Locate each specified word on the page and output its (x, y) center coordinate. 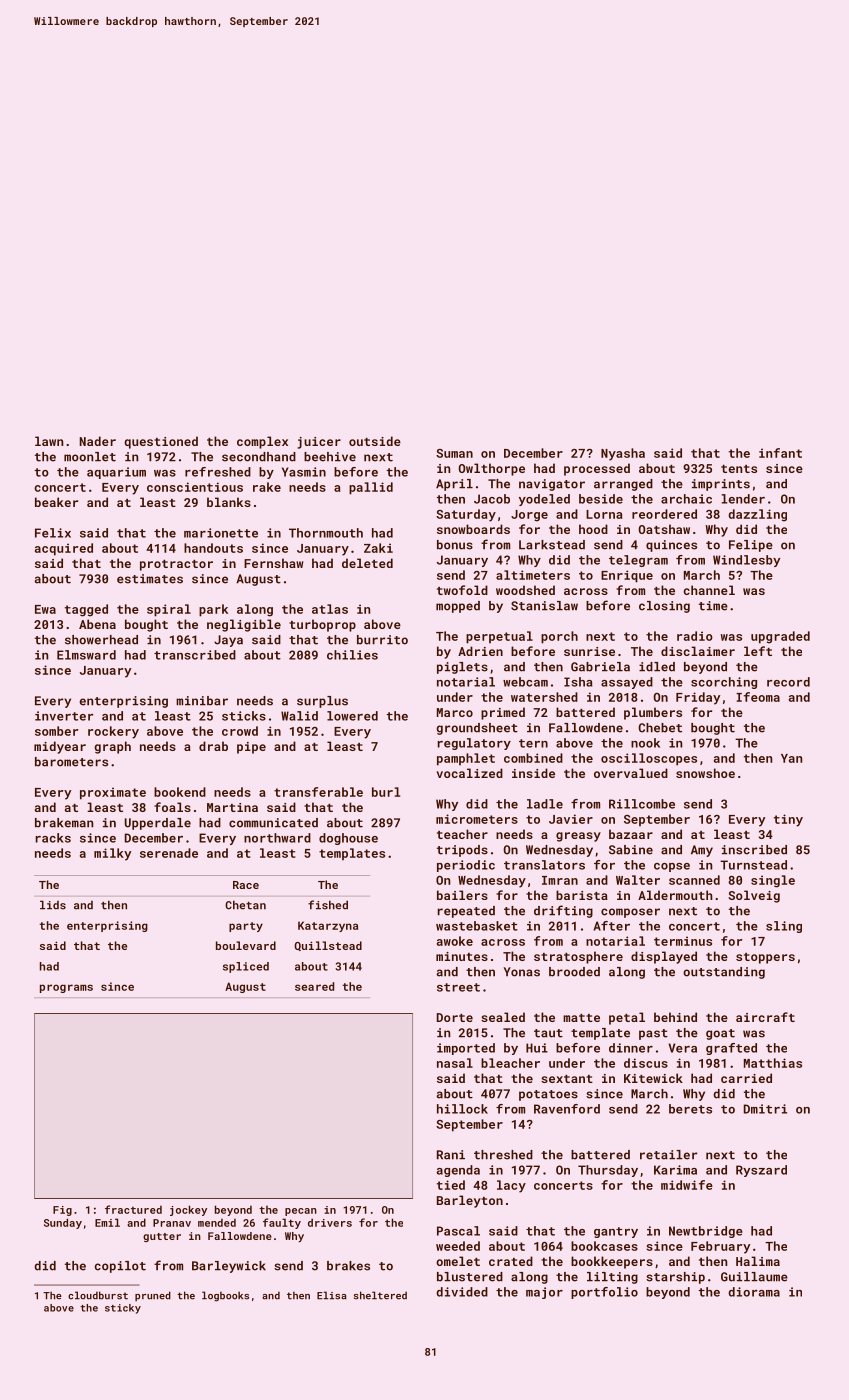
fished (328, 905)
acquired (64, 549)
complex (262, 442)
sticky (123, 1309)
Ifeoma (758, 697)
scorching (724, 683)
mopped (458, 607)
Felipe (751, 546)
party (246, 927)
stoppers (765, 958)
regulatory (474, 744)
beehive (330, 457)
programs (66, 988)
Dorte (455, 1017)
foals (172, 807)
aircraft (765, 1017)
